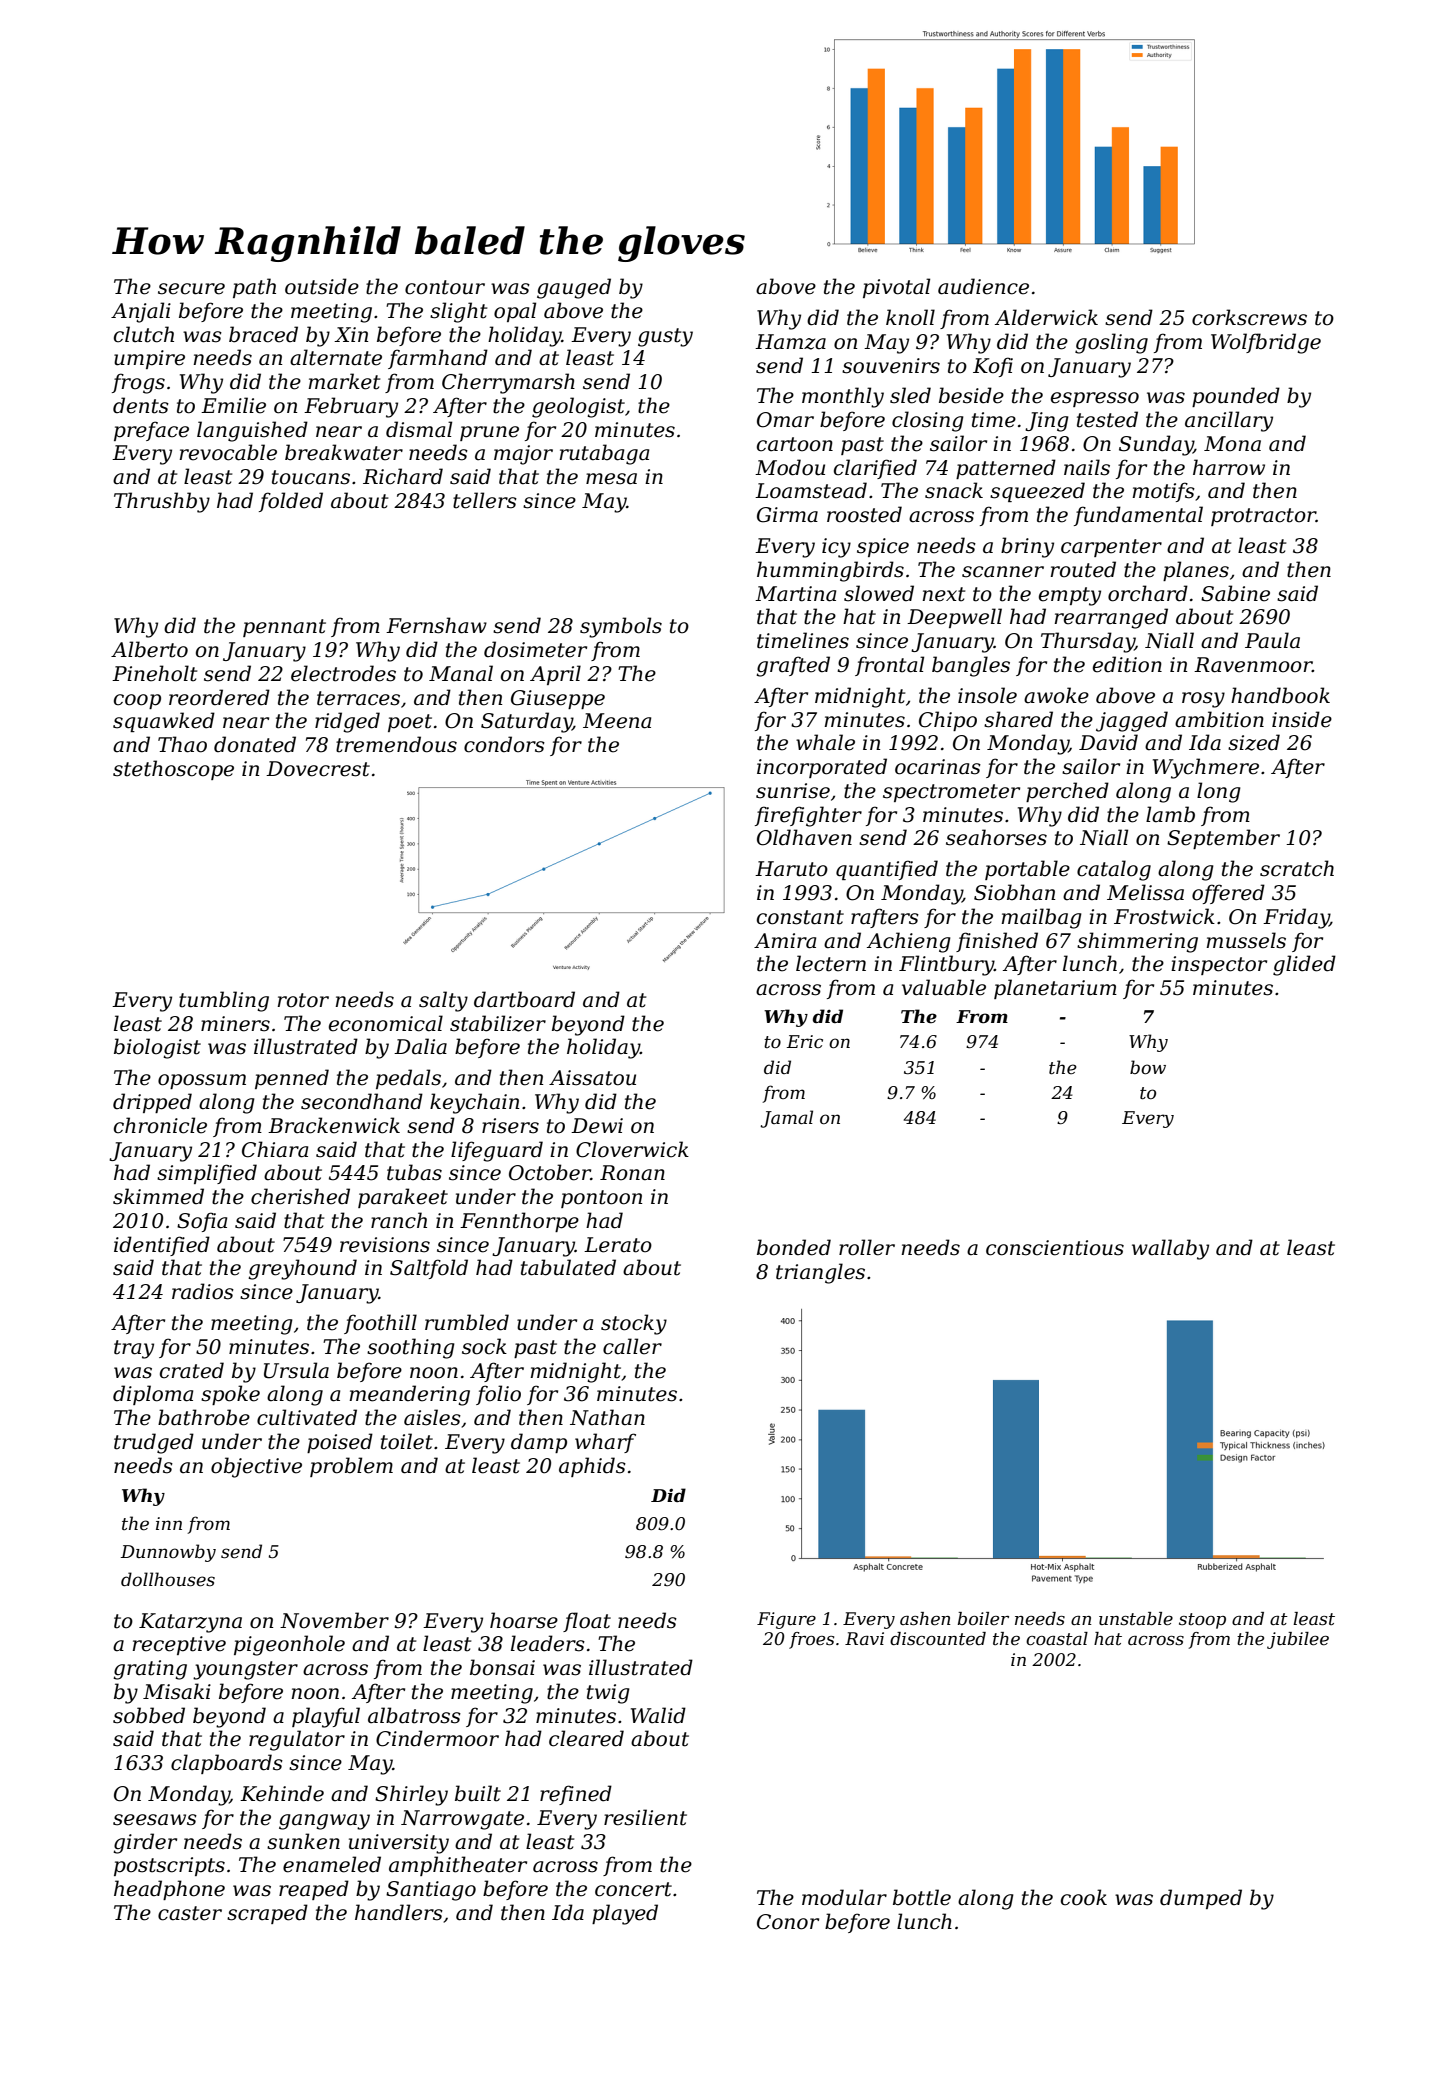 The height and width of the screenshot is (2100, 1450). I want to click on gauged, so click(574, 288).
